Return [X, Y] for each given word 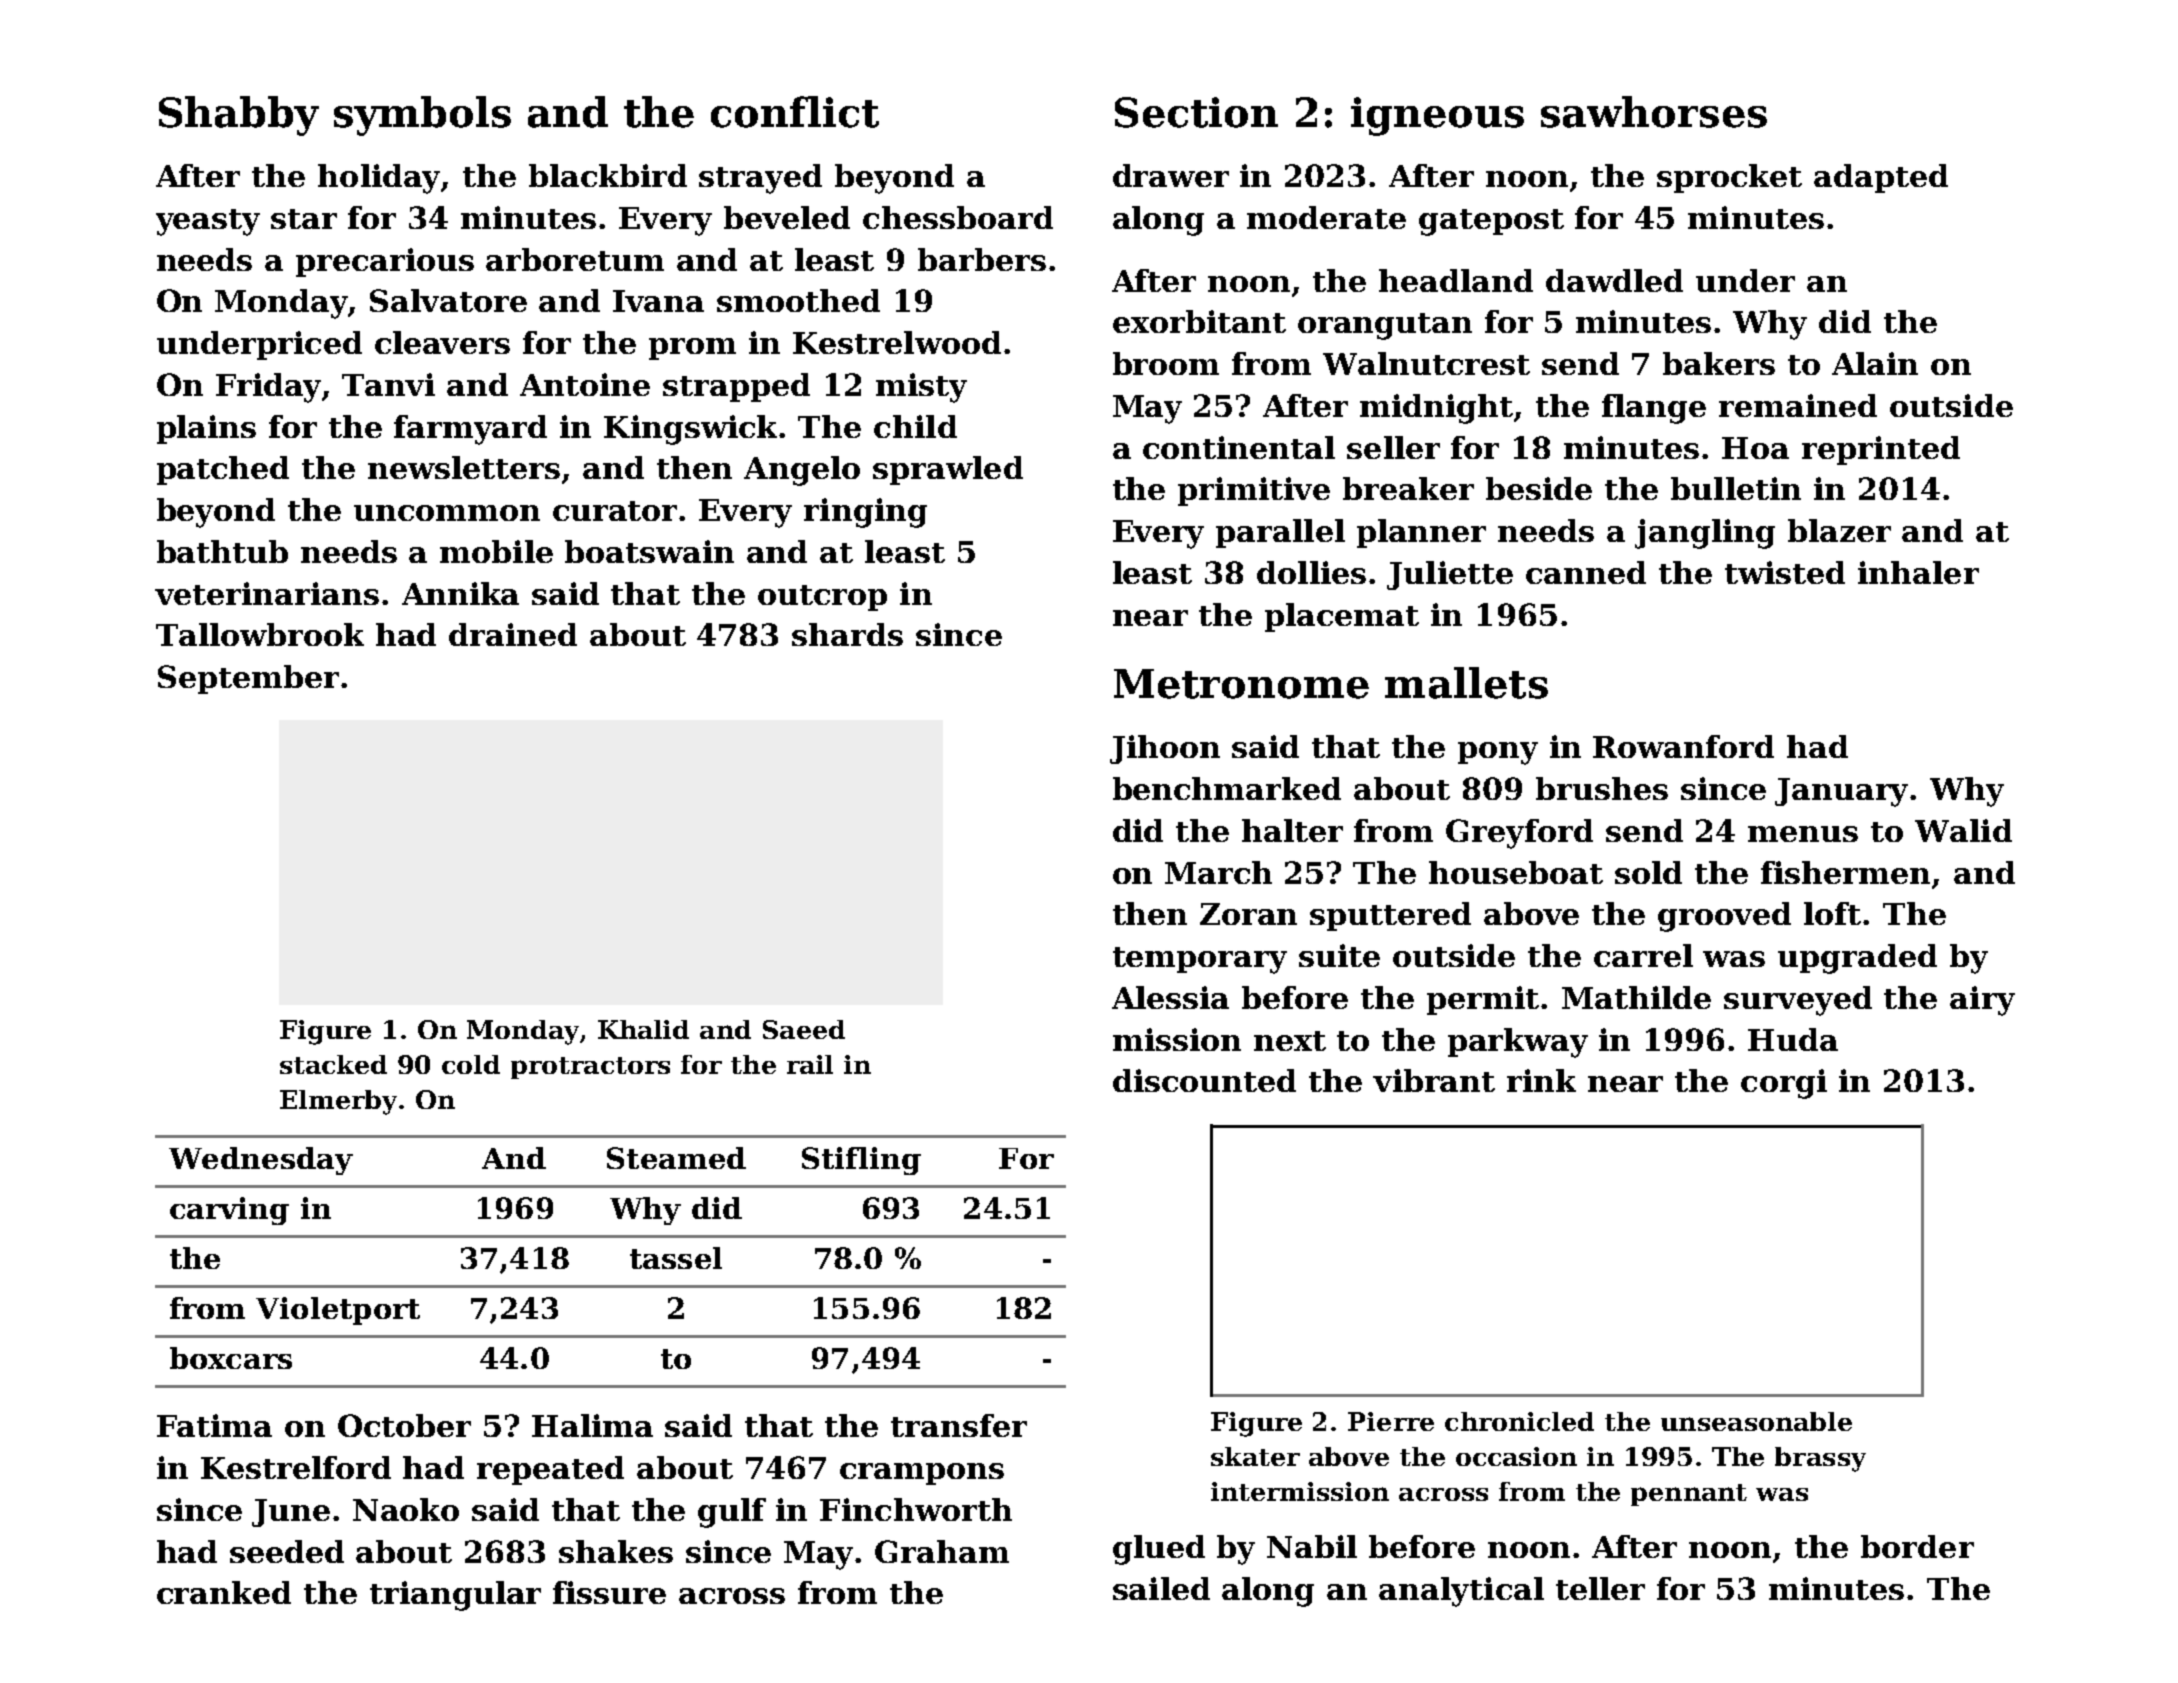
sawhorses [1654, 112]
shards [847, 634]
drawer [1171, 175]
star [304, 219]
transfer [959, 1425]
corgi [1784, 1084]
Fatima [214, 1425]
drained [513, 634]
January [1843, 792]
